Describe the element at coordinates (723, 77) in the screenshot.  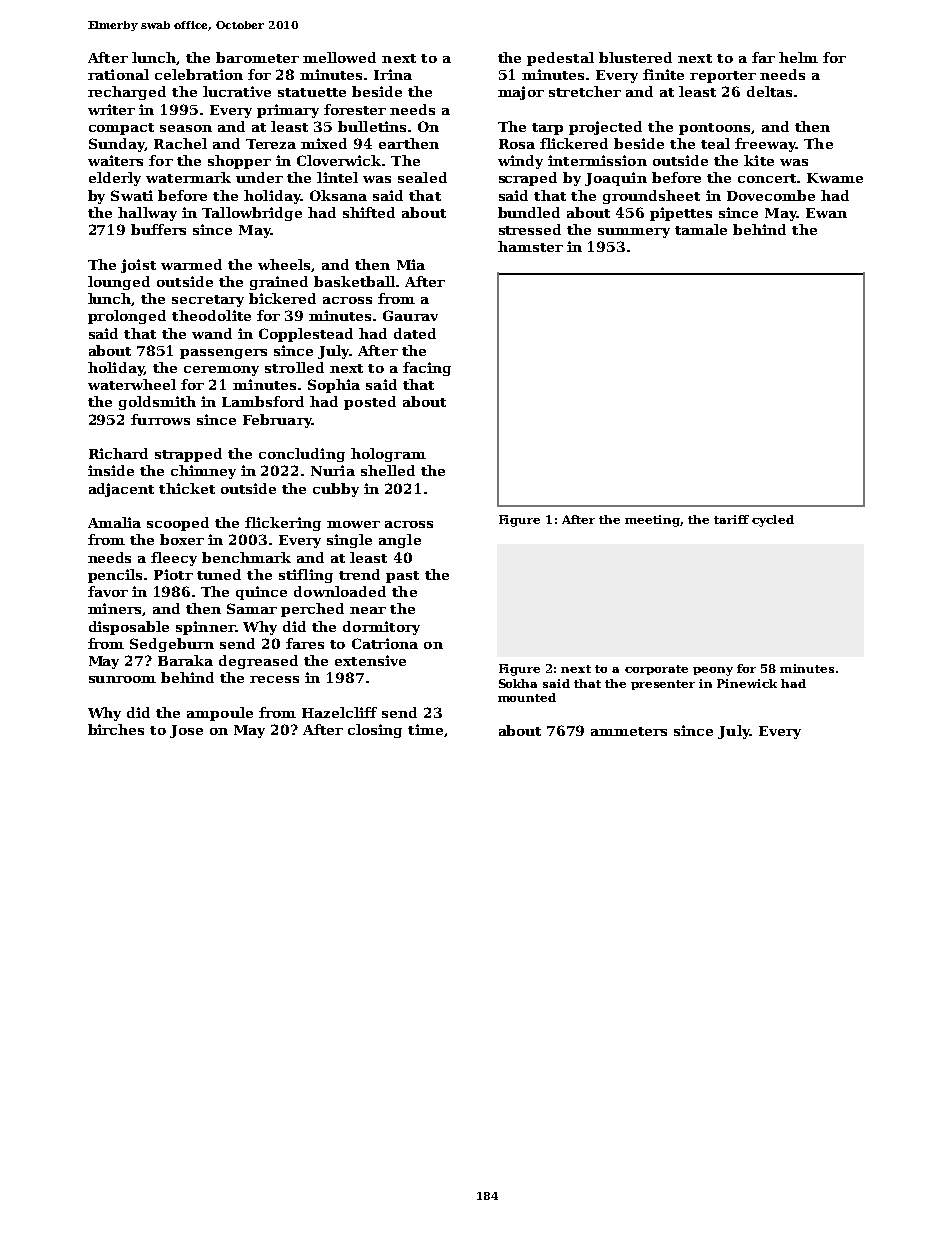
I see `reporter` at that location.
